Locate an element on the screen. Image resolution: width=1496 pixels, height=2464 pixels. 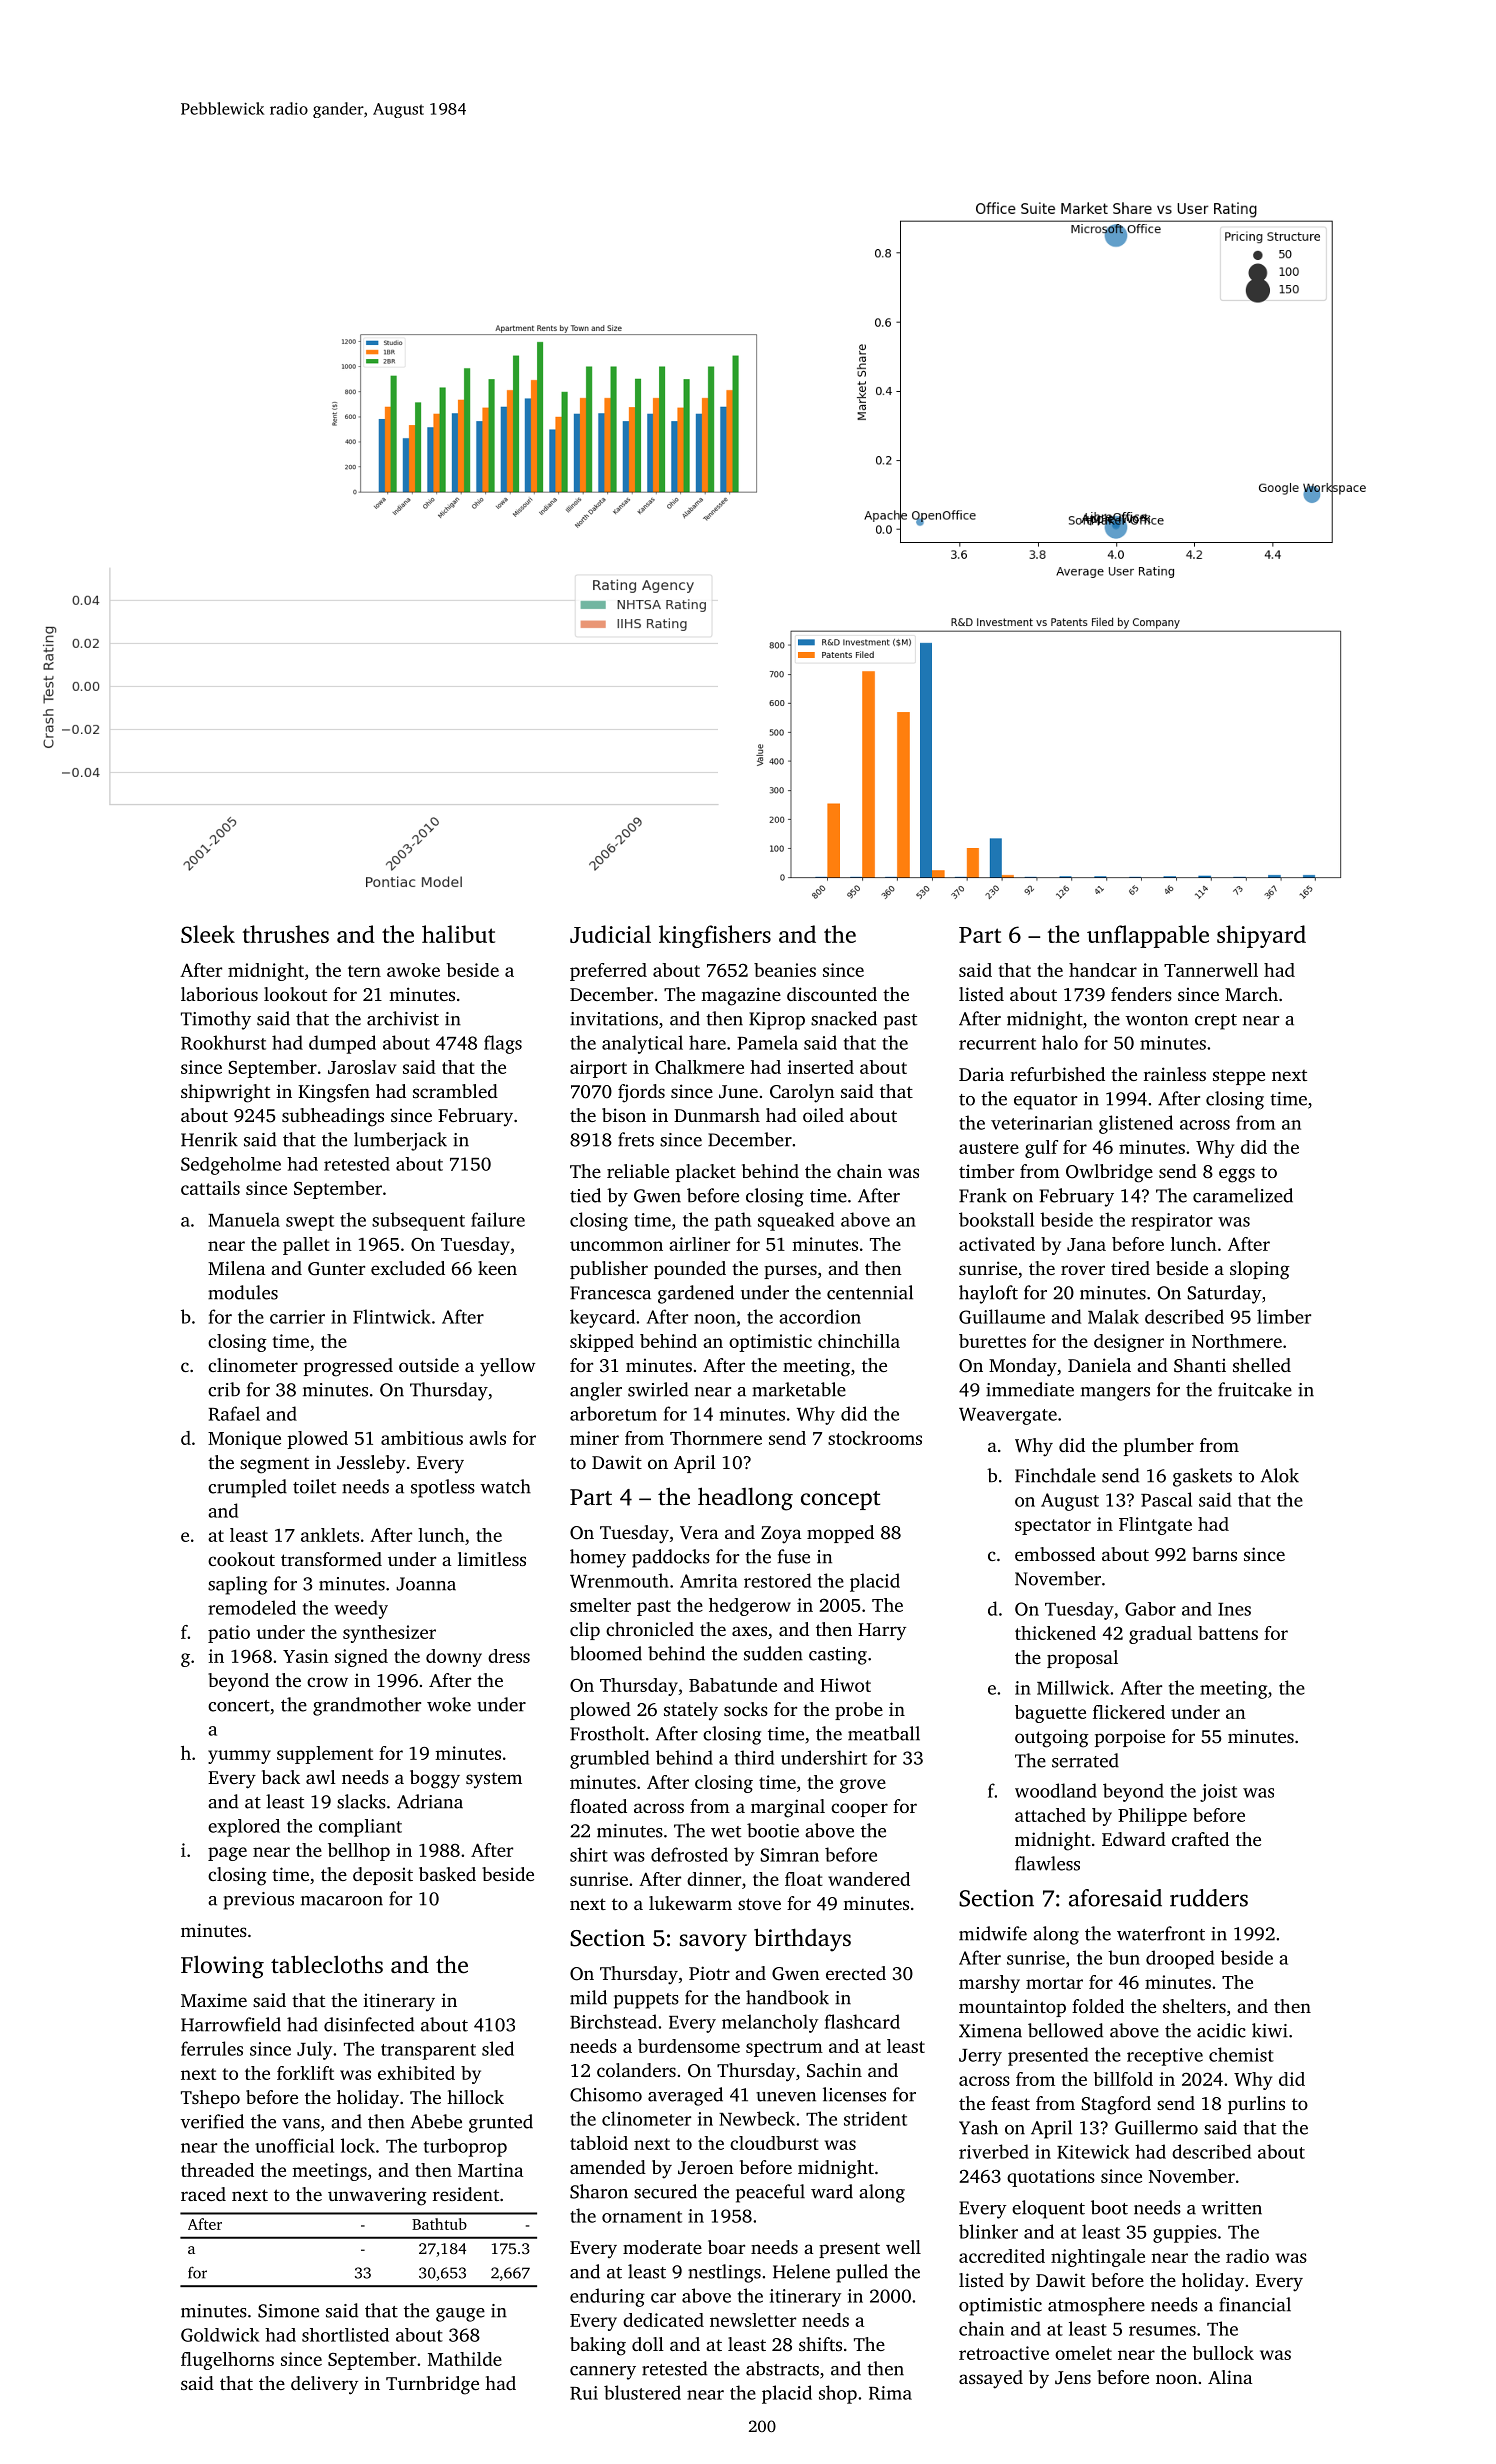
unflappable is located at coordinates (1148, 936).
